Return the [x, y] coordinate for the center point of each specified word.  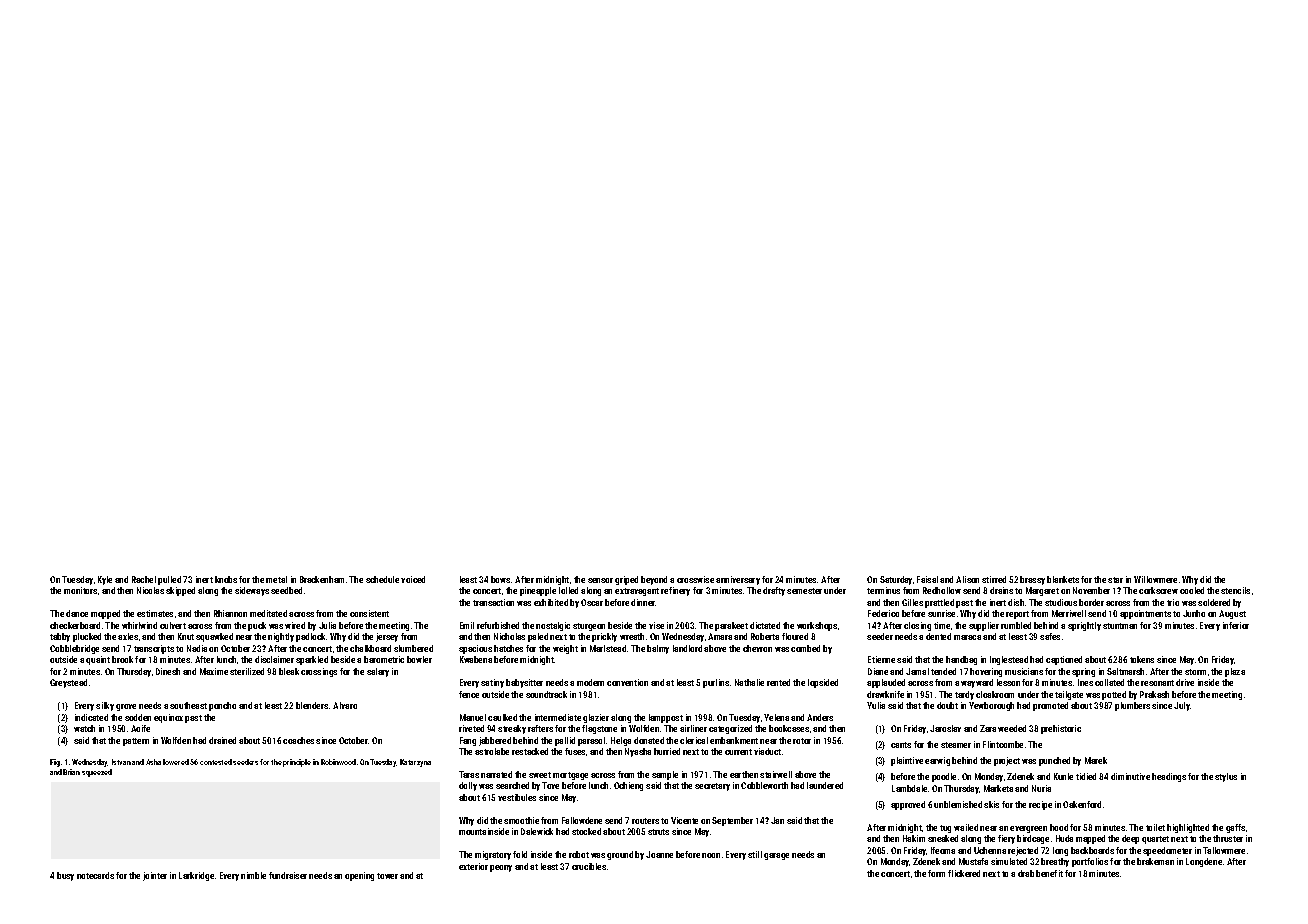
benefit [1049, 873]
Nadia [197, 648]
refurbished [498, 625]
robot [579, 854]
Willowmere [1155, 579]
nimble [253, 875]
